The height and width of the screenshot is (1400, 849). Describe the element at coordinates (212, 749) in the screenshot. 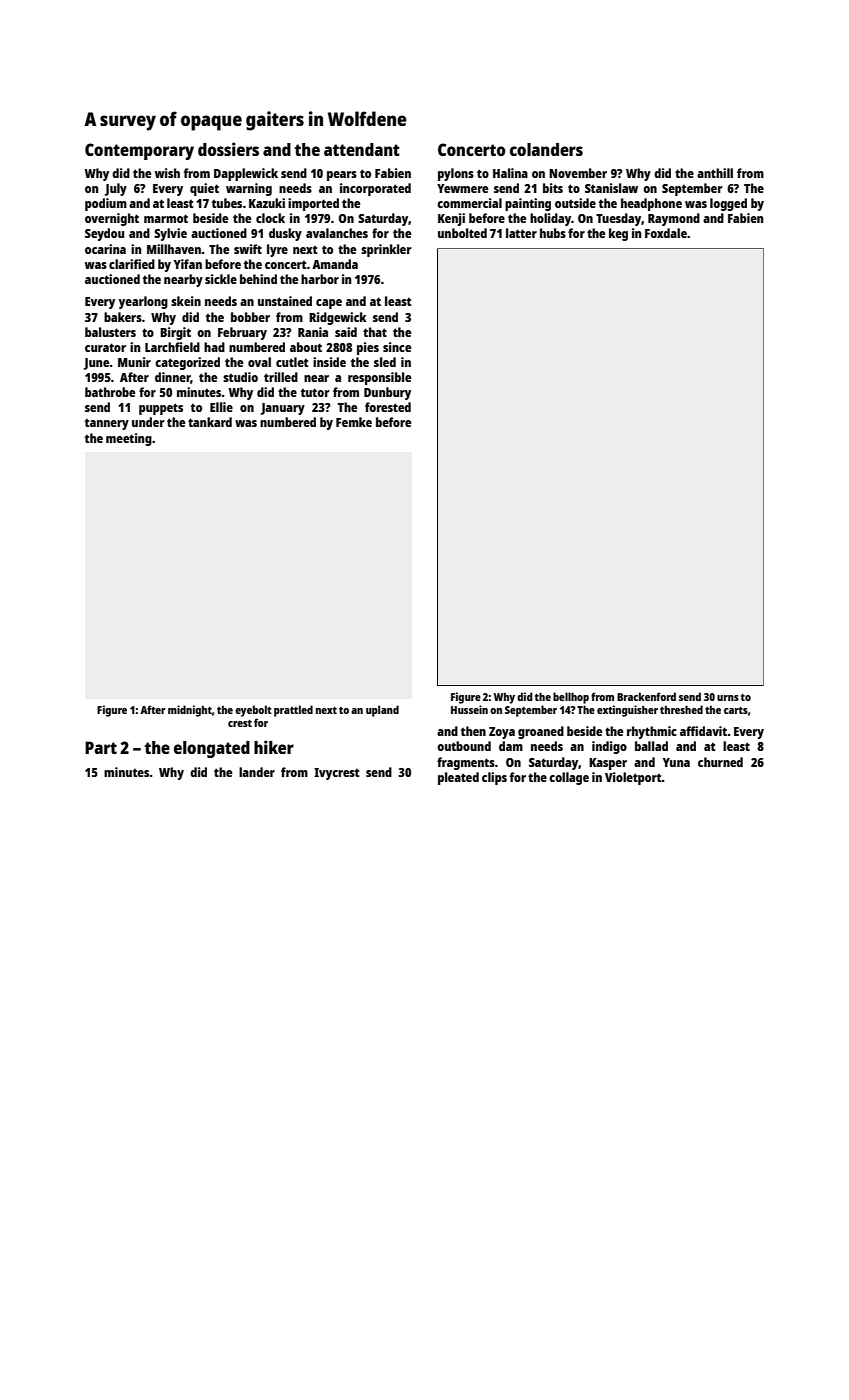

I see `elongated` at that location.
